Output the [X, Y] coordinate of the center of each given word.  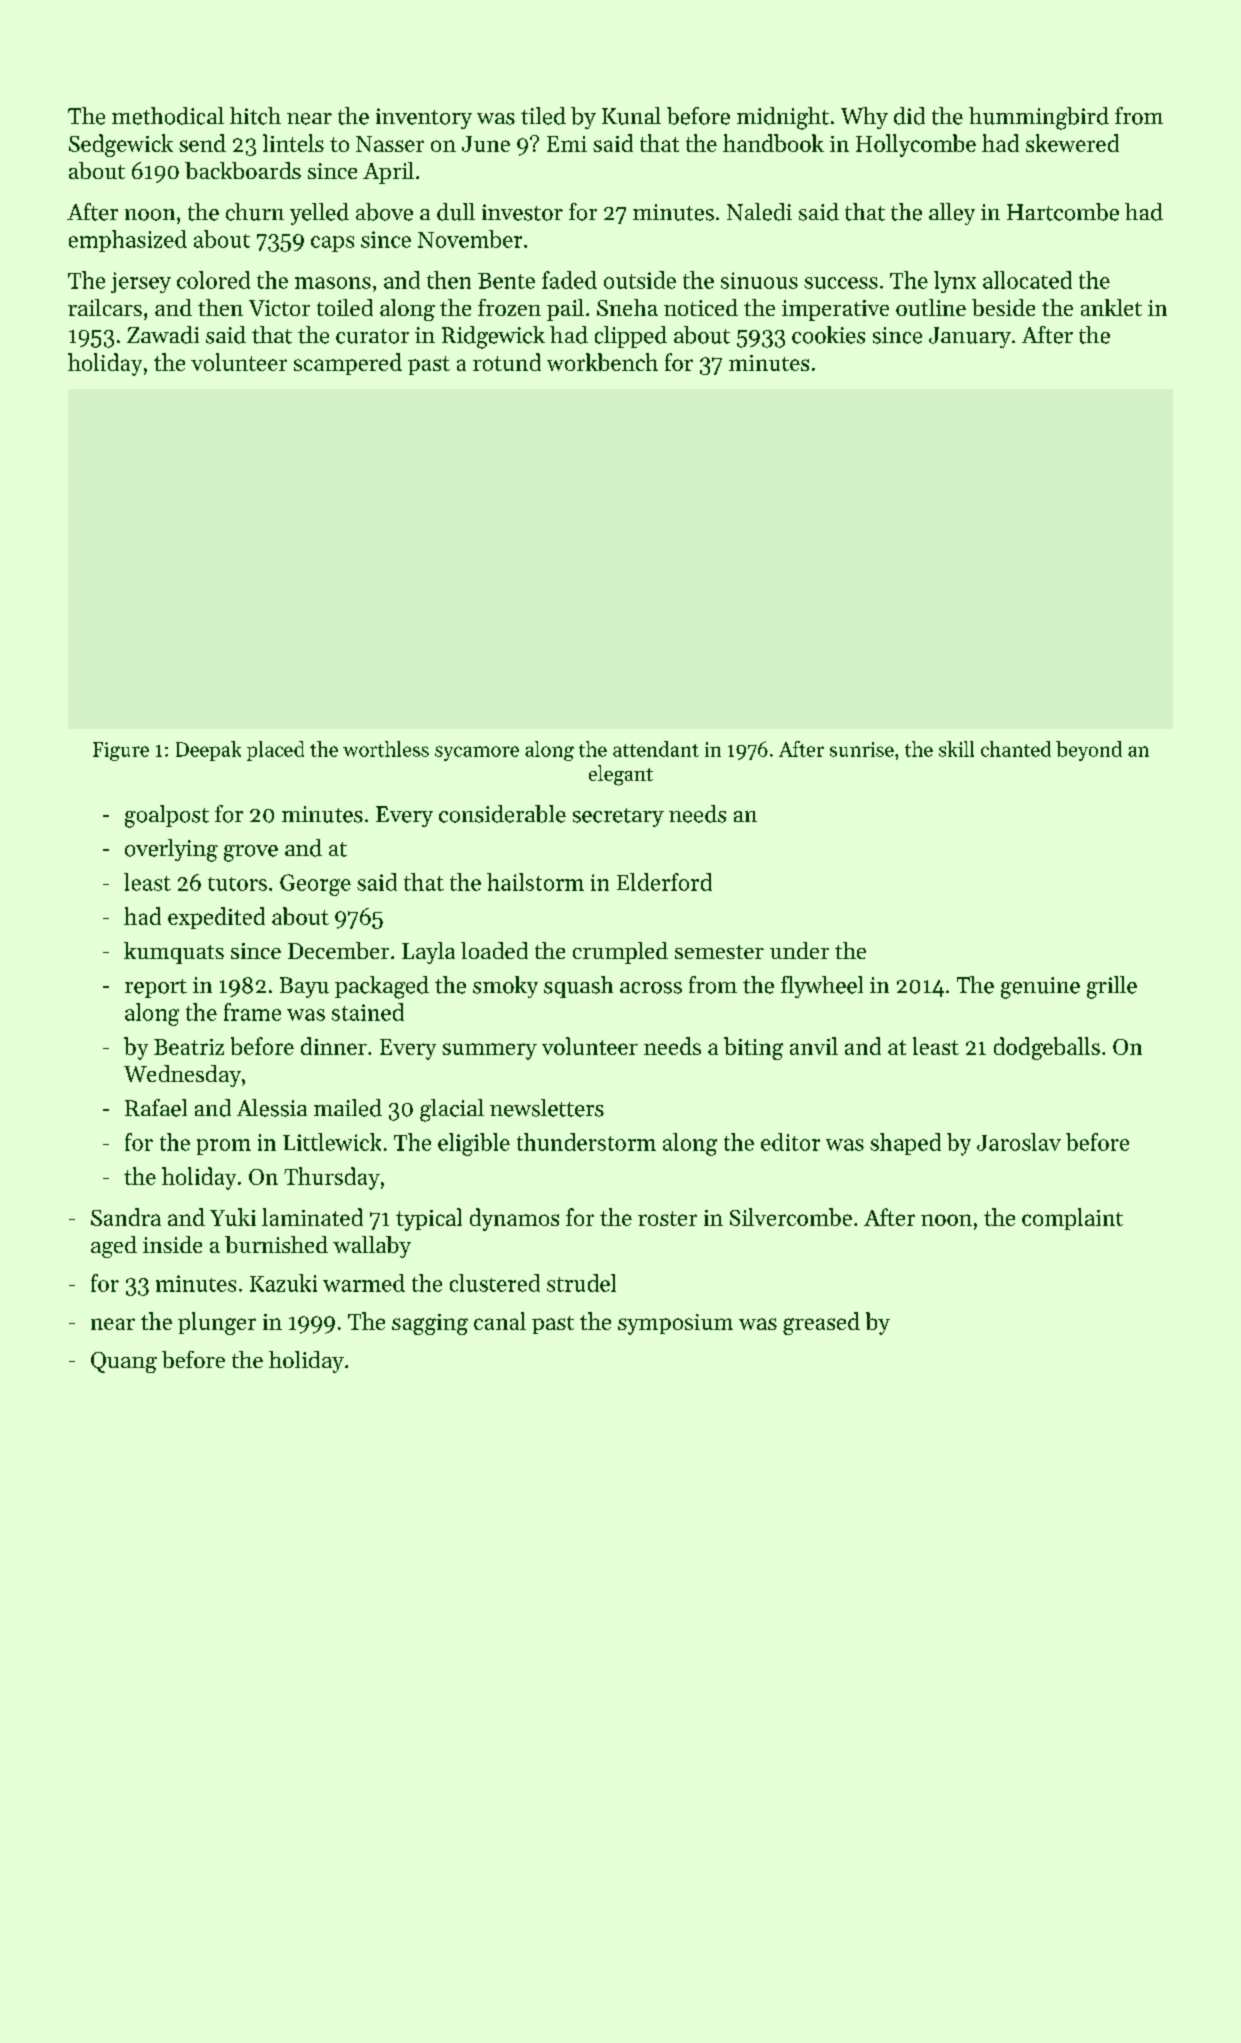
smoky [505, 987]
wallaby [372, 1247]
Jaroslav [1019, 1142]
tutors [237, 884]
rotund [507, 362]
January [970, 337]
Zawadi [163, 335]
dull [456, 212]
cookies [828, 335]
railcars [105, 307]
